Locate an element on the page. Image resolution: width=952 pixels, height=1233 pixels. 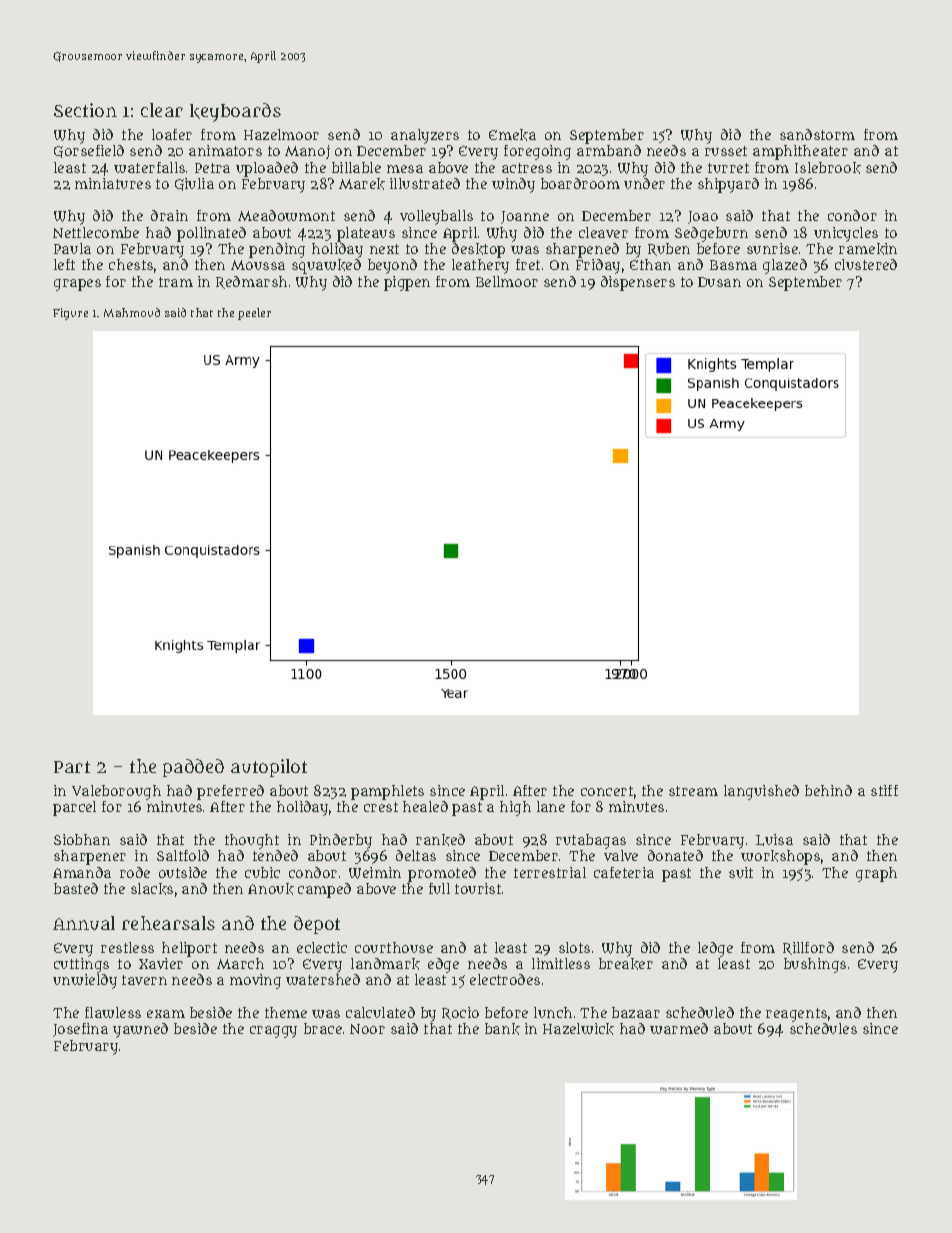
cuttings is located at coordinates (81, 965).
